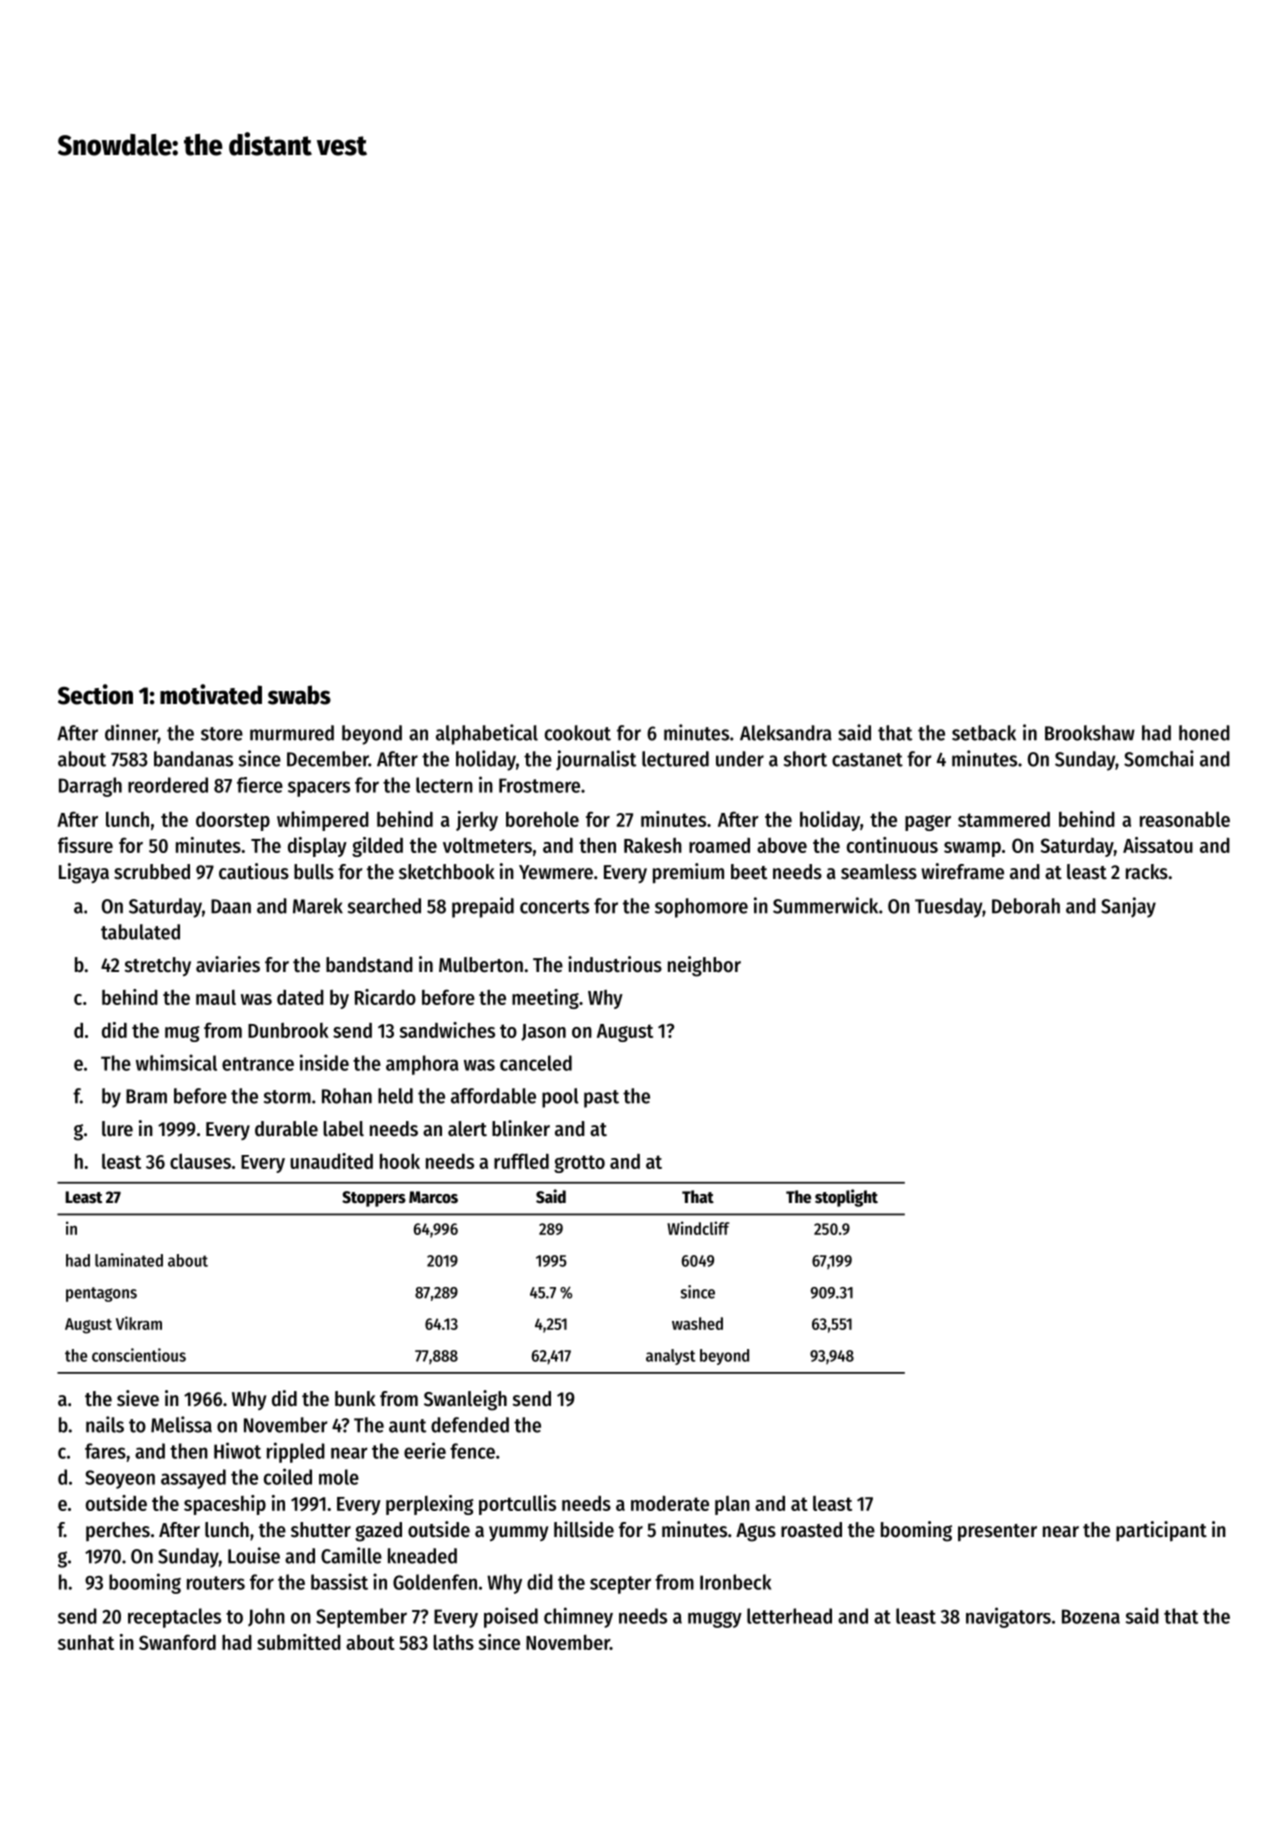 This screenshot has height=1821, width=1288. Describe the element at coordinates (670, 1357) in the screenshot. I see `analyst` at that location.
